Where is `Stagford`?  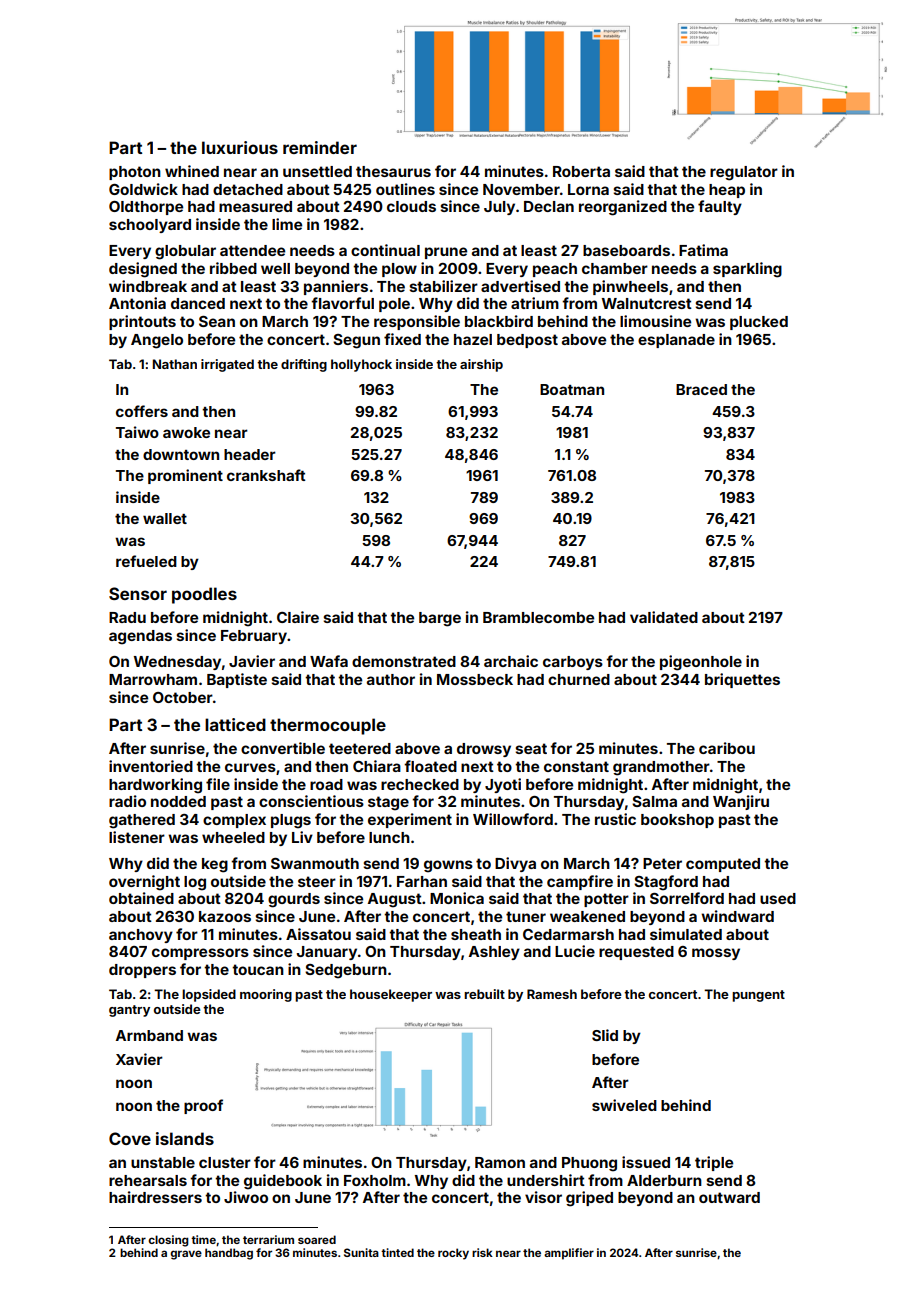
Stagford is located at coordinates (666, 883).
